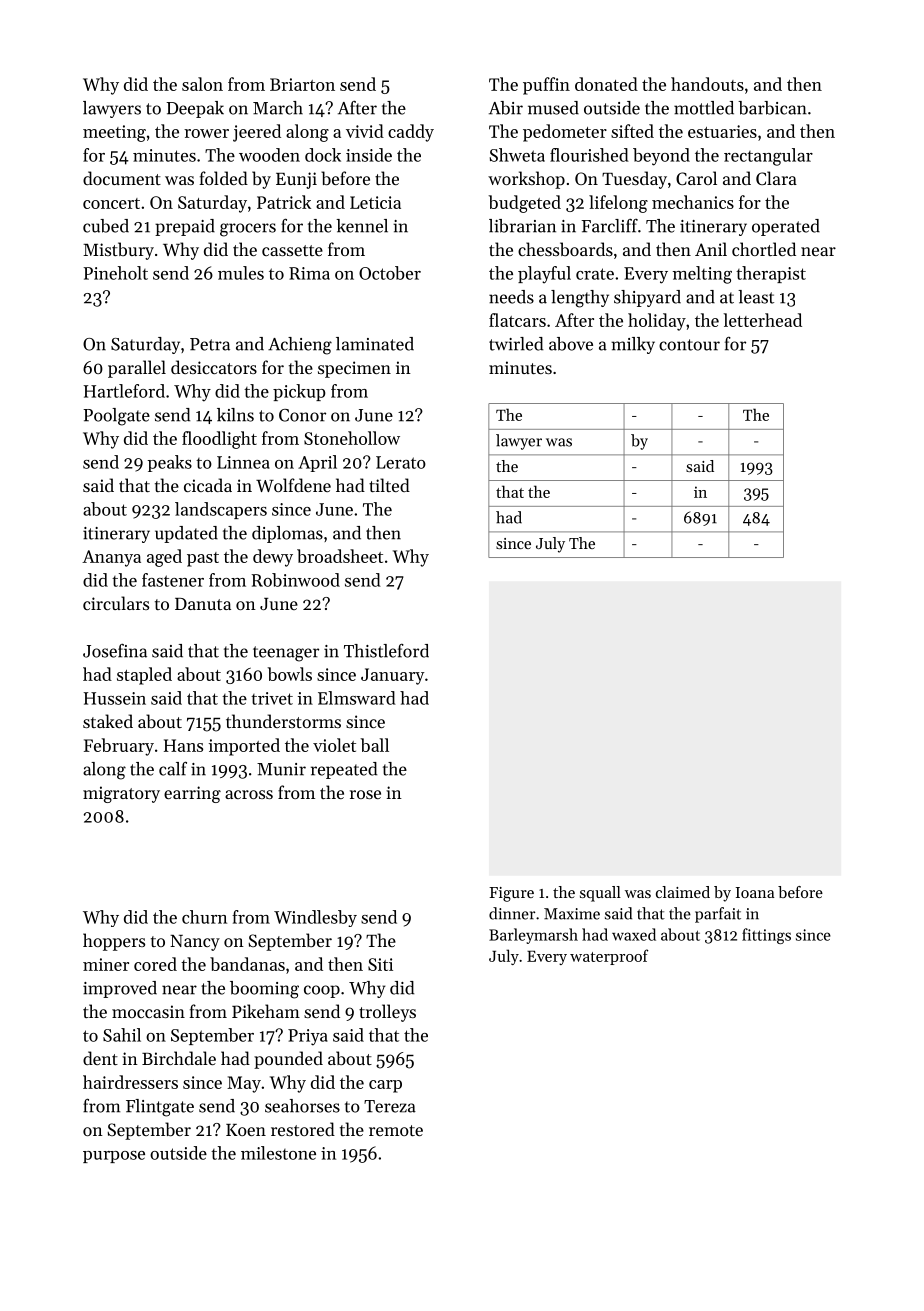 This screenshot has height=1311, width=924. What do you see at coordinates (375, 344) in the screenshot?
I see `laminated` at bounding box center [375, 344].
